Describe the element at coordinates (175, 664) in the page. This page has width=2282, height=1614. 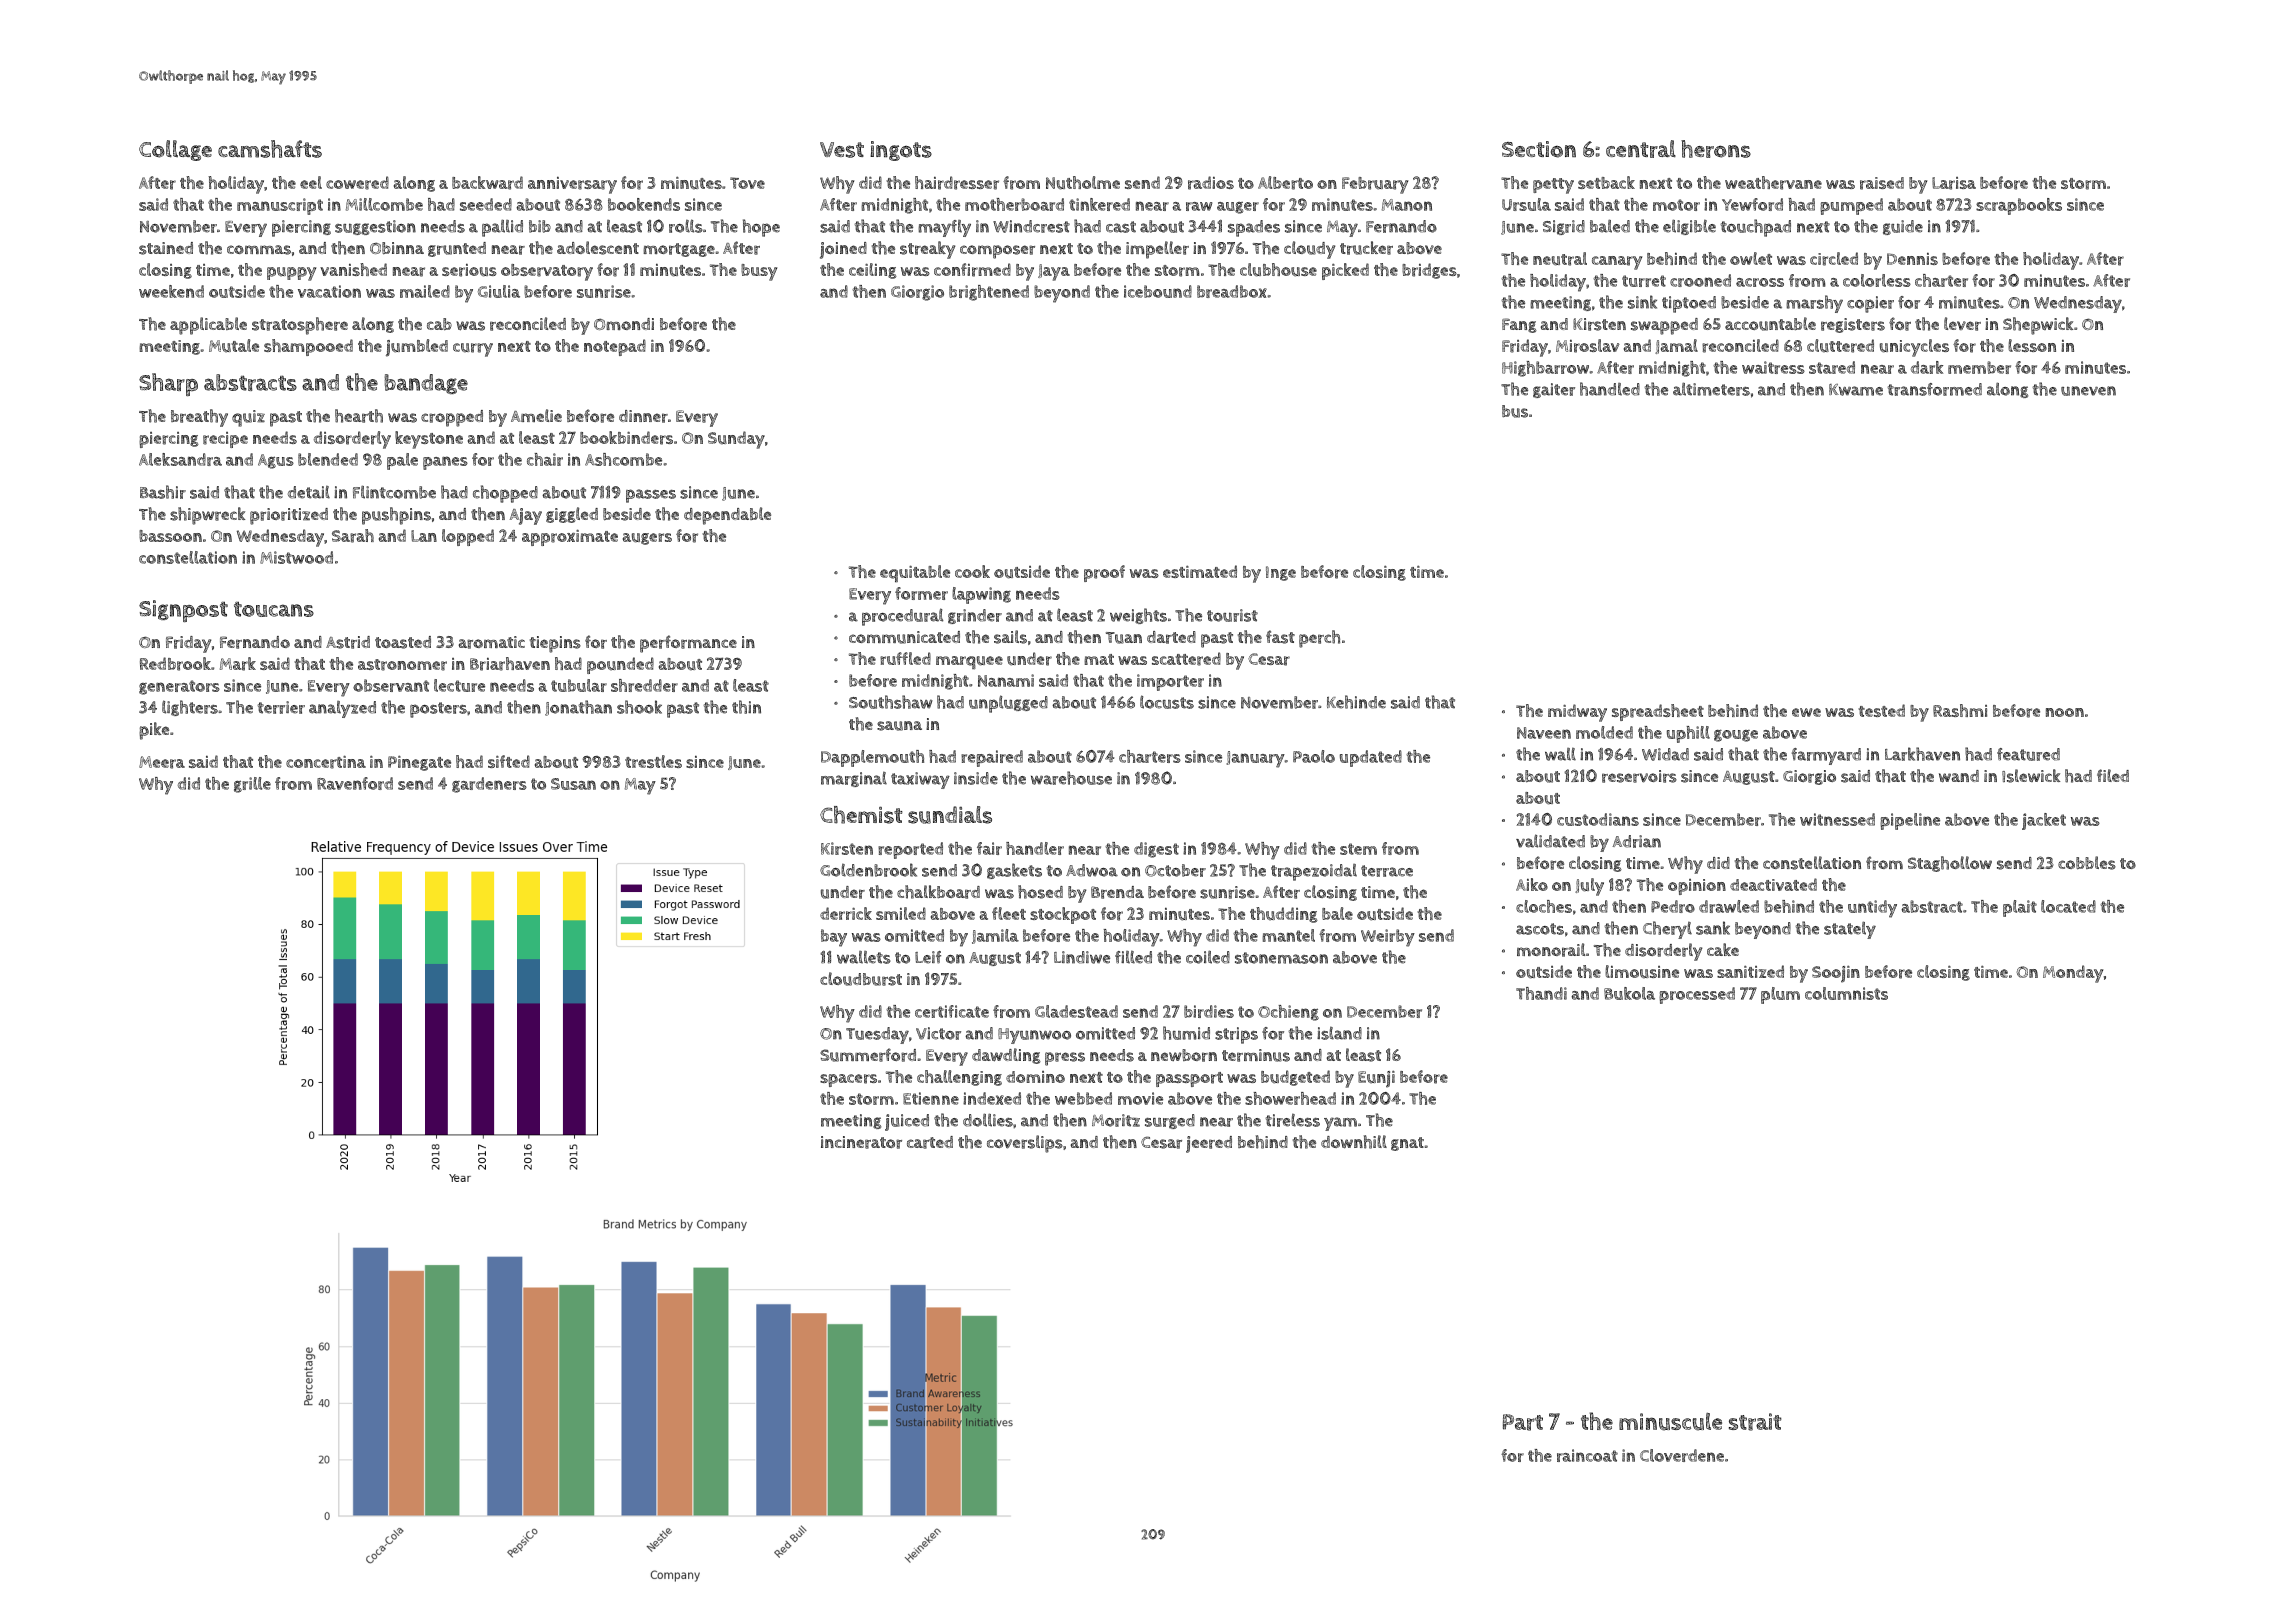
I see `Redbrook` at that location.
